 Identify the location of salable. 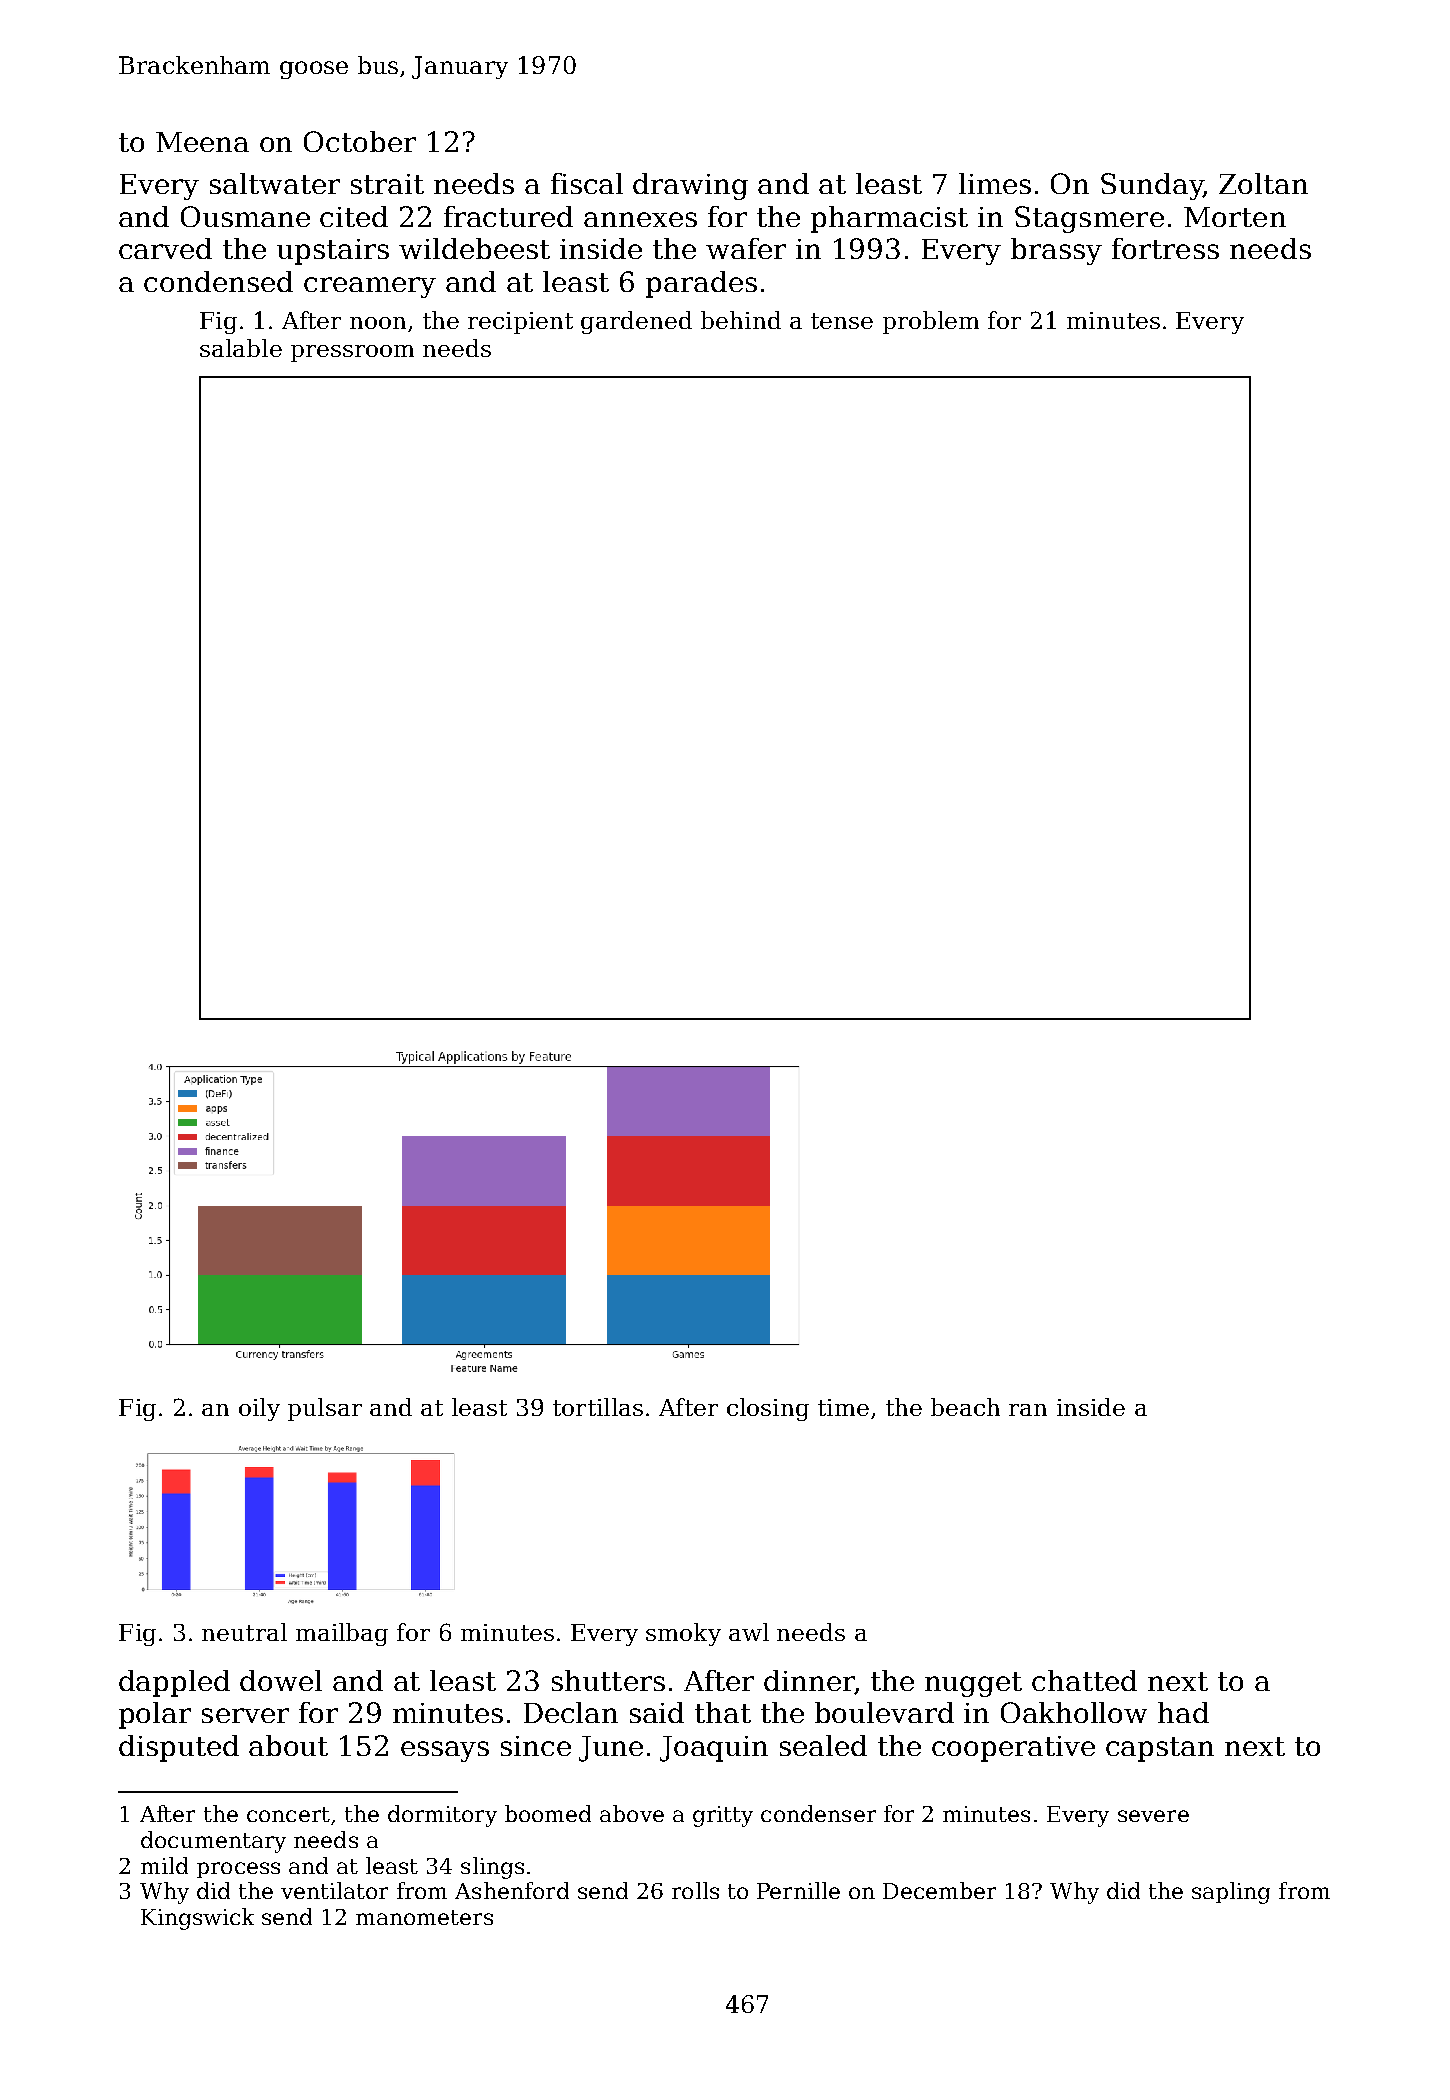
(241, 348).
